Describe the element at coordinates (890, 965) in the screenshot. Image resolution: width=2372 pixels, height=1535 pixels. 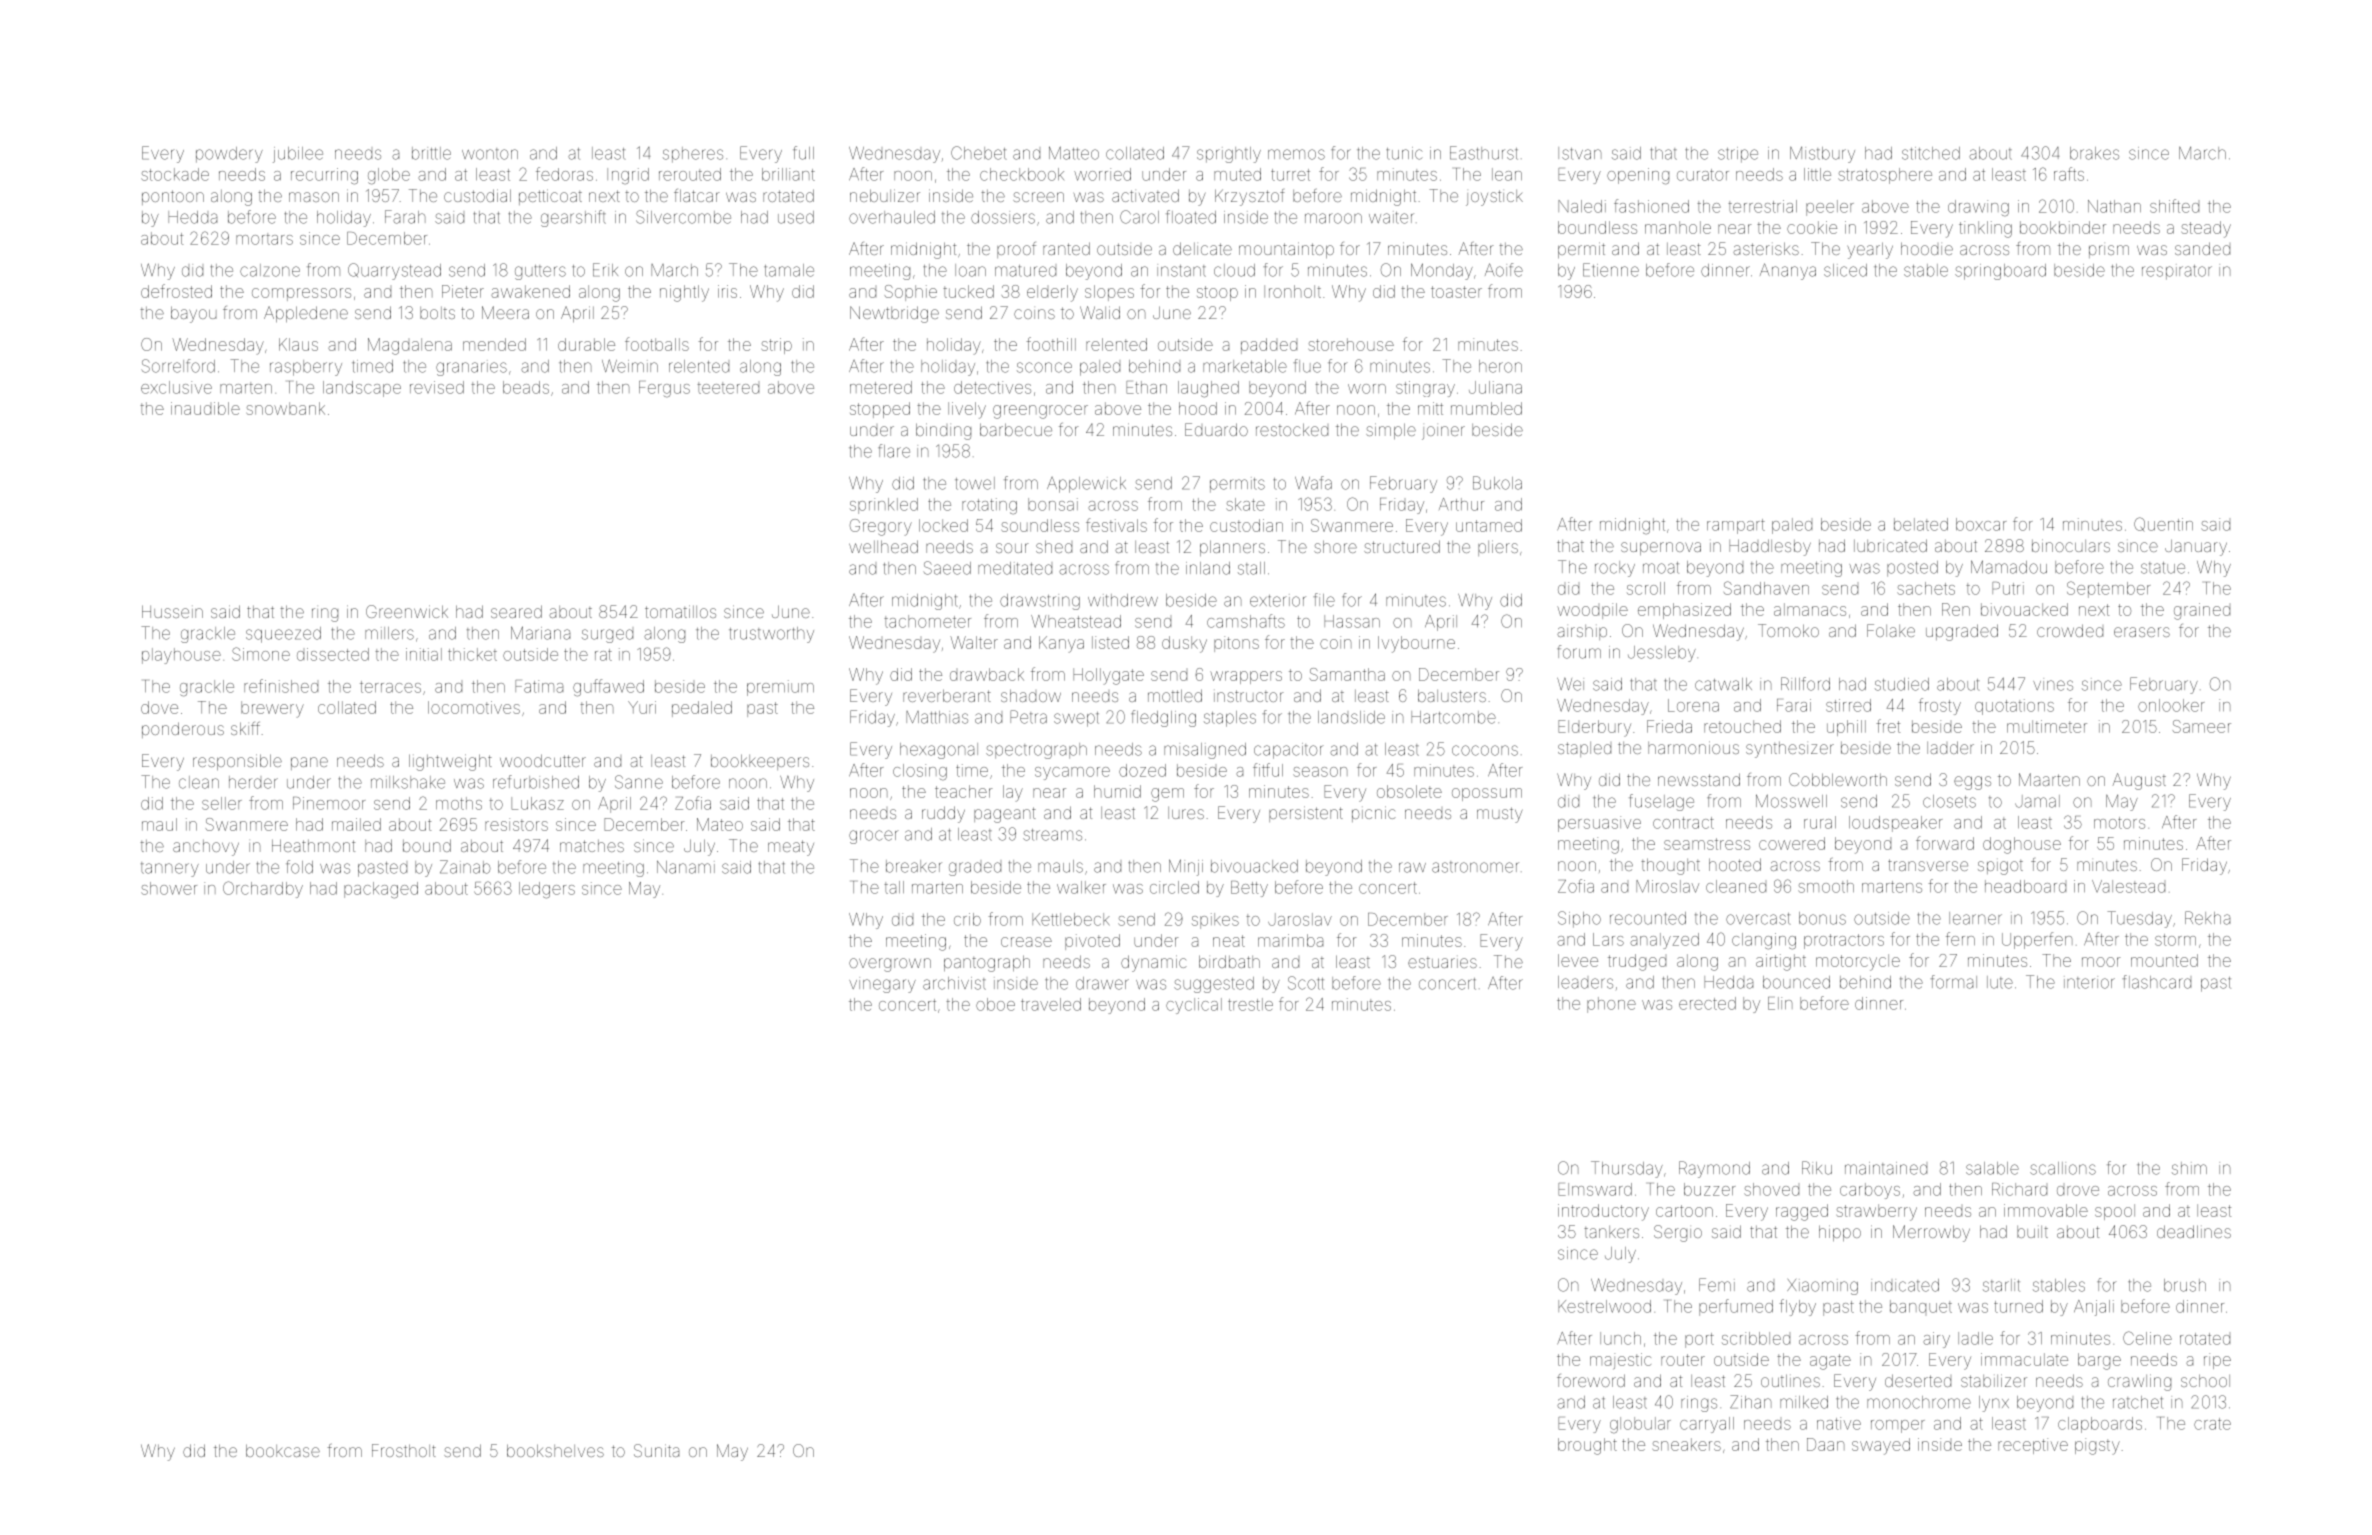
I see `overgrown` at that location.
